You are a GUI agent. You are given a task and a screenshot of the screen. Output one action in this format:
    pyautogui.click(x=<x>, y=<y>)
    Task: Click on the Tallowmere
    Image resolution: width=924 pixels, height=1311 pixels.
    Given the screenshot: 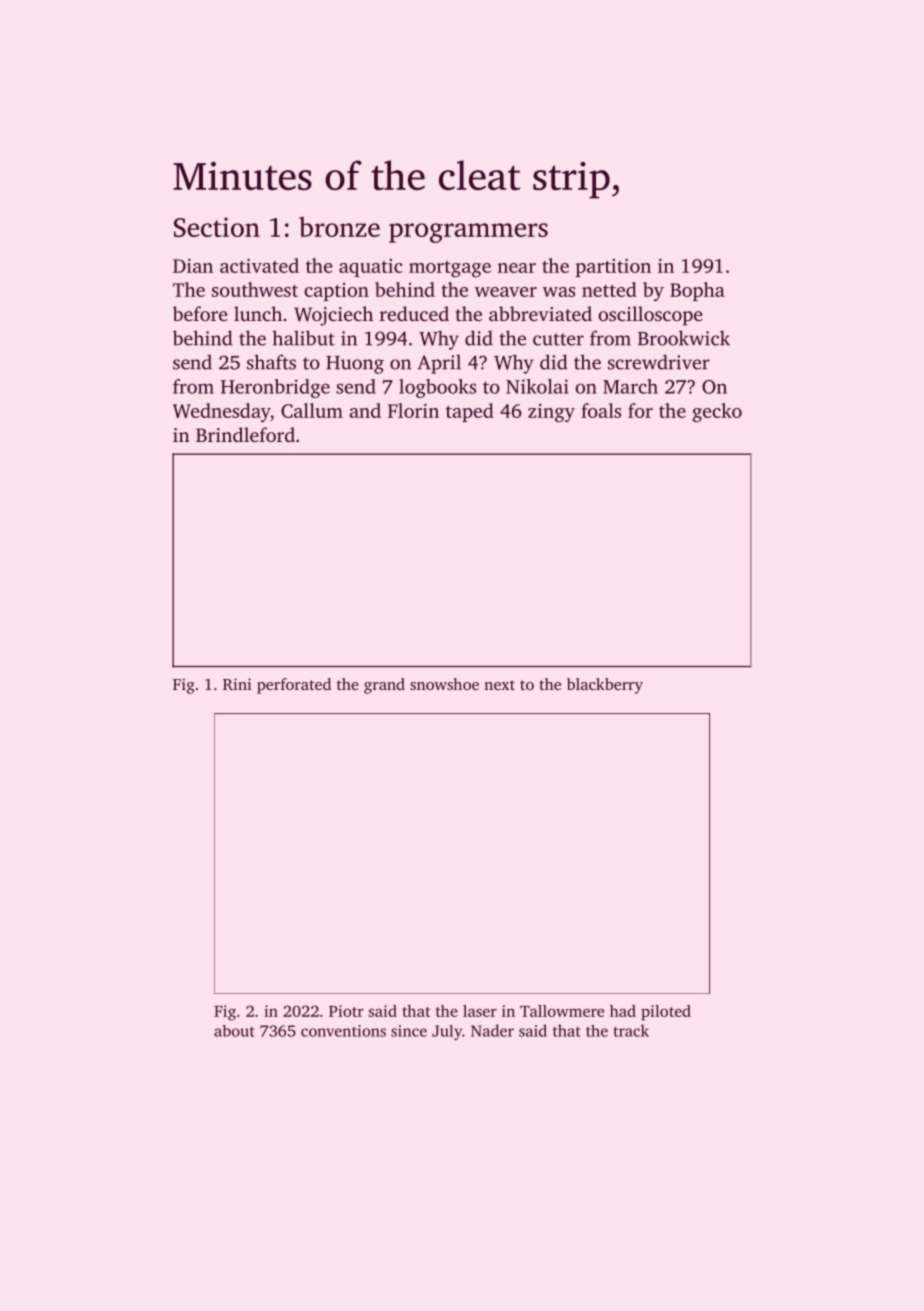 What is the action you would take?
    pyautogui.click(x=562, y=1011)
